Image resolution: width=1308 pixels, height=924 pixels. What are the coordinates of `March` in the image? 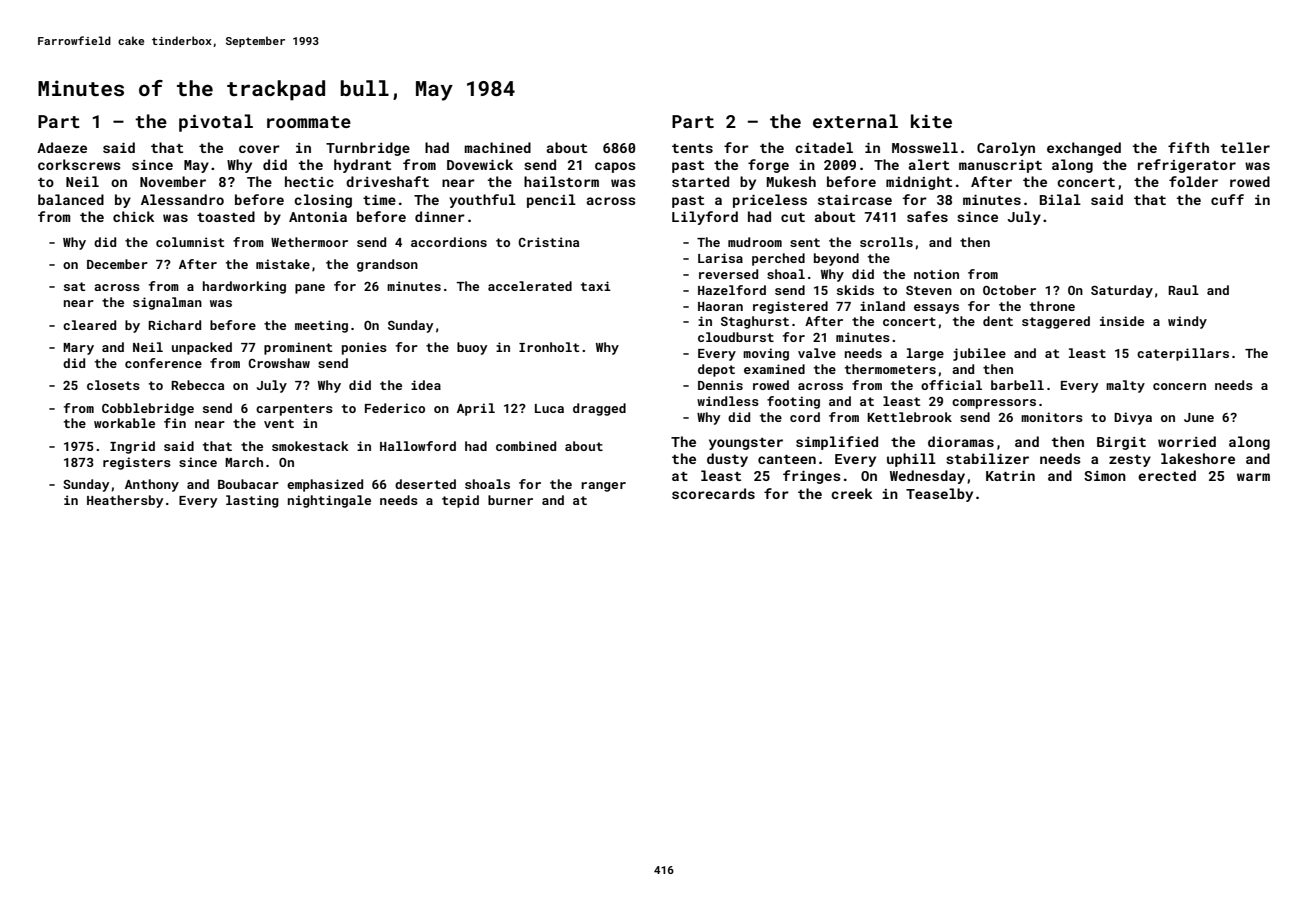 It's located at (244, 462).
